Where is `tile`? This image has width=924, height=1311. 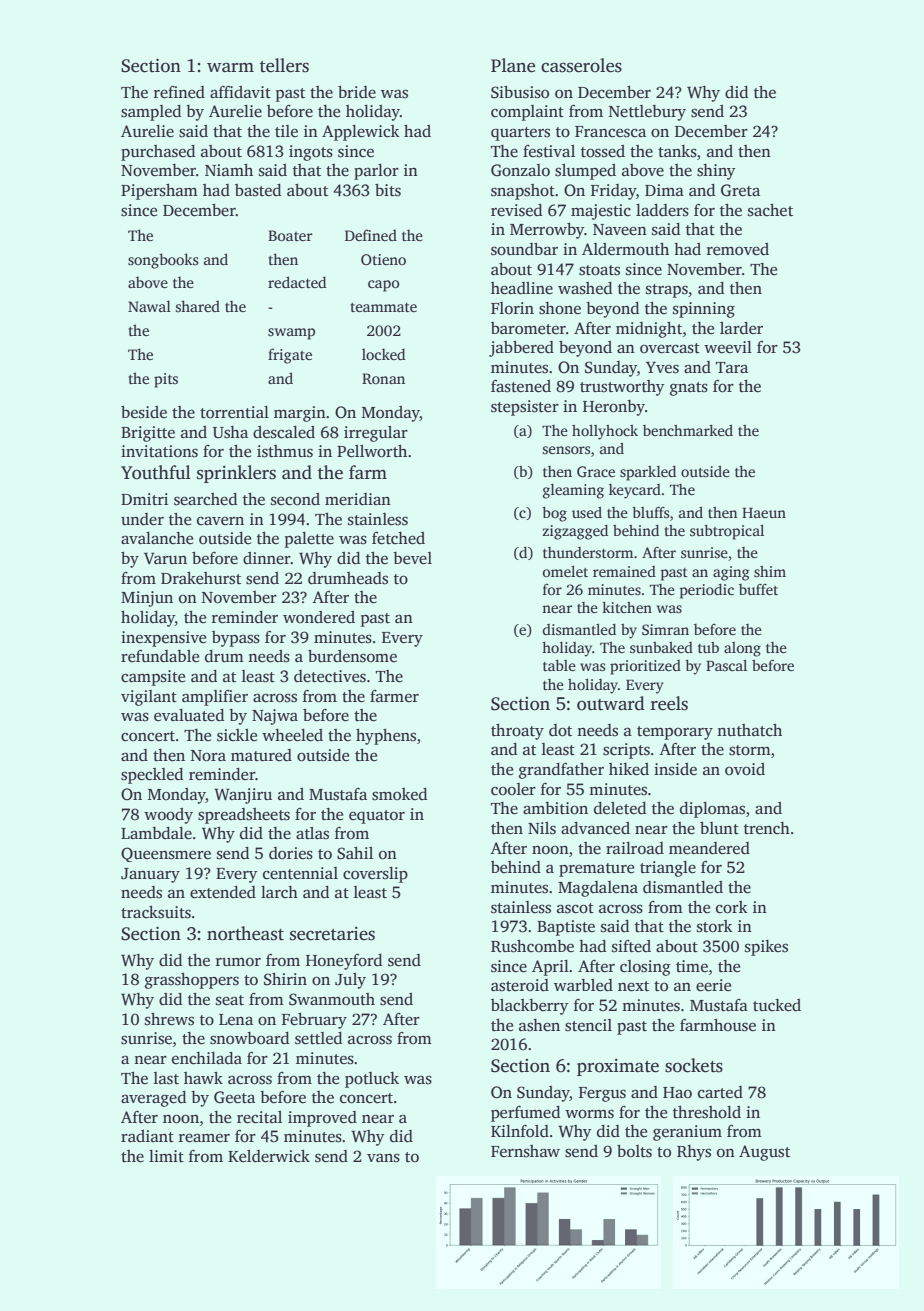 tile is located at coordinates (286, 131).
